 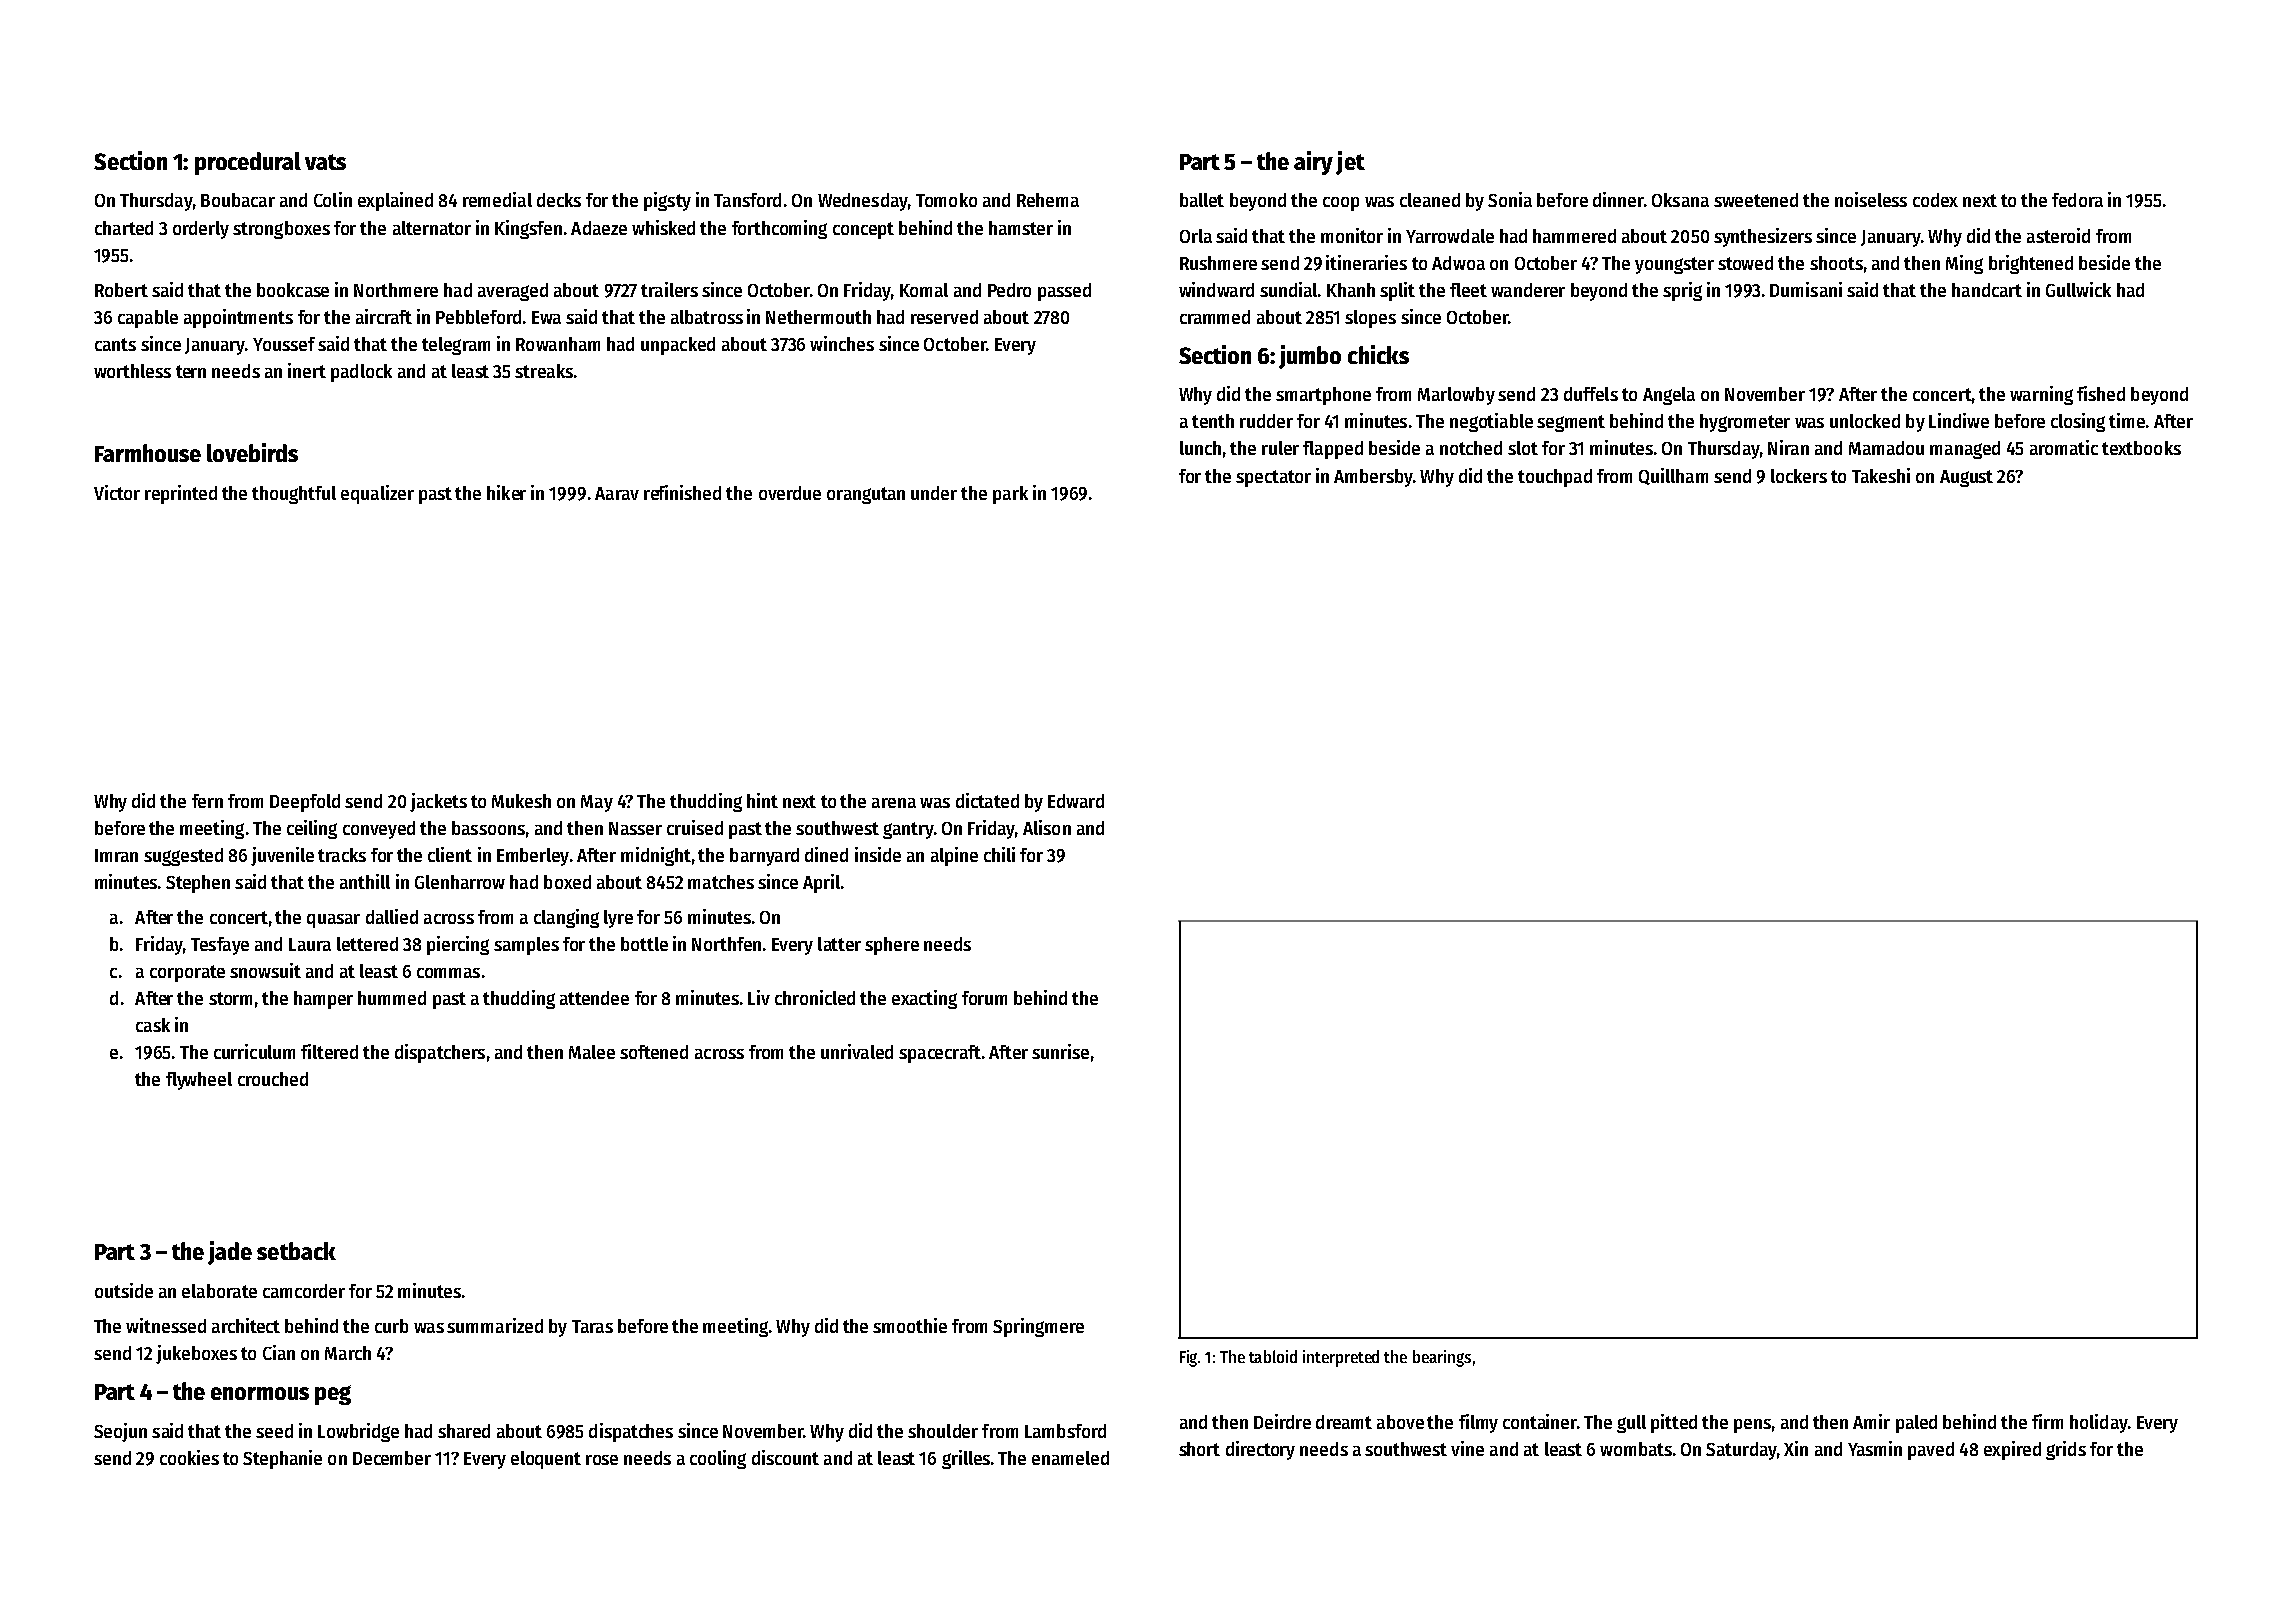 What do you see at coordinates (1467, 1448) in the screenshot?
I see `vine` at bounding box center [1467, 1448].
